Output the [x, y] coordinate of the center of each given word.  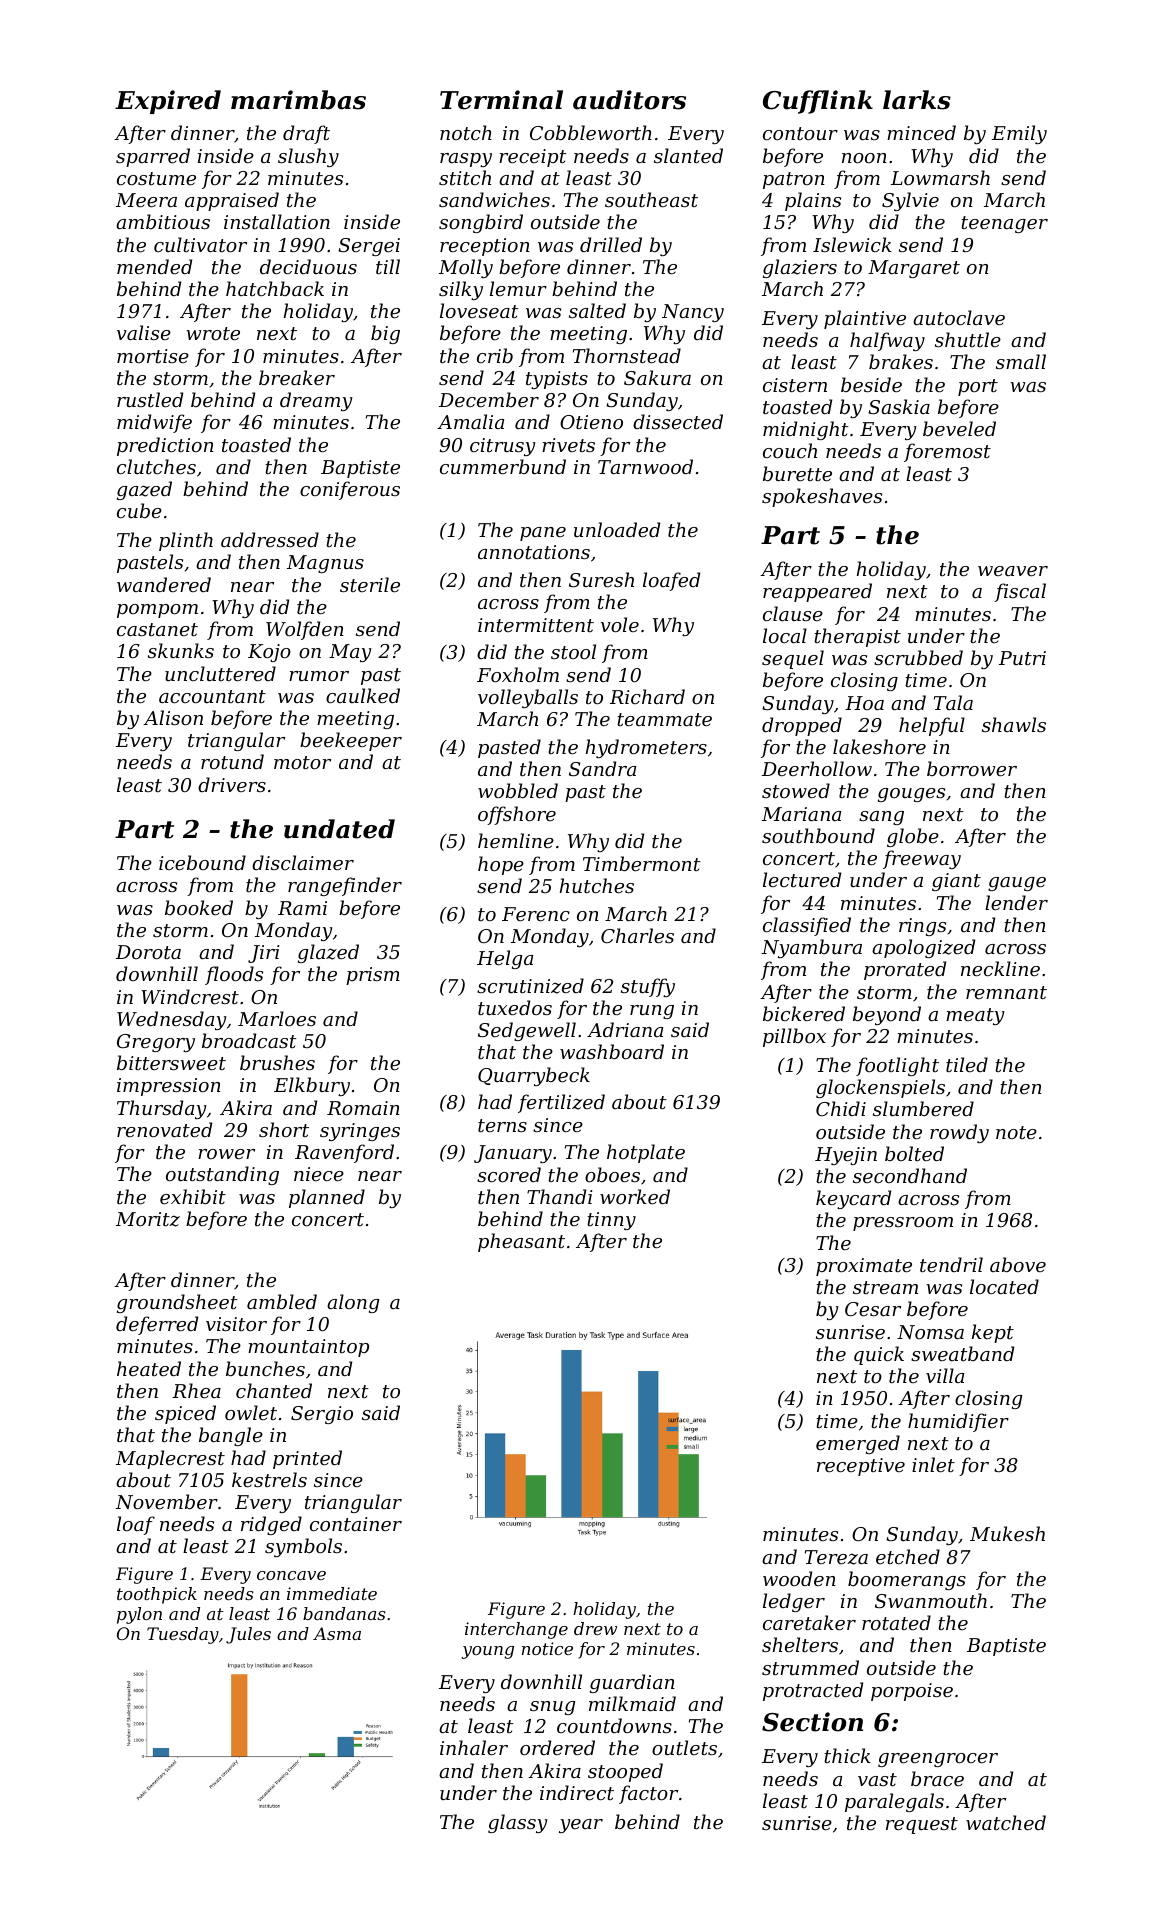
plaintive [865, 319]
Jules [248, 1635]
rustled [150, 399]
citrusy [503, 447]
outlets [684, 1747]
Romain [363, 1108]
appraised [232, 201]
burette [797, 473]
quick [879, 1355]
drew [595, 1628]
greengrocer [938, 1760]
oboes [612, 1174]
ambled [282, 1301]
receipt [533, 158]
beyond [887, 1015]
